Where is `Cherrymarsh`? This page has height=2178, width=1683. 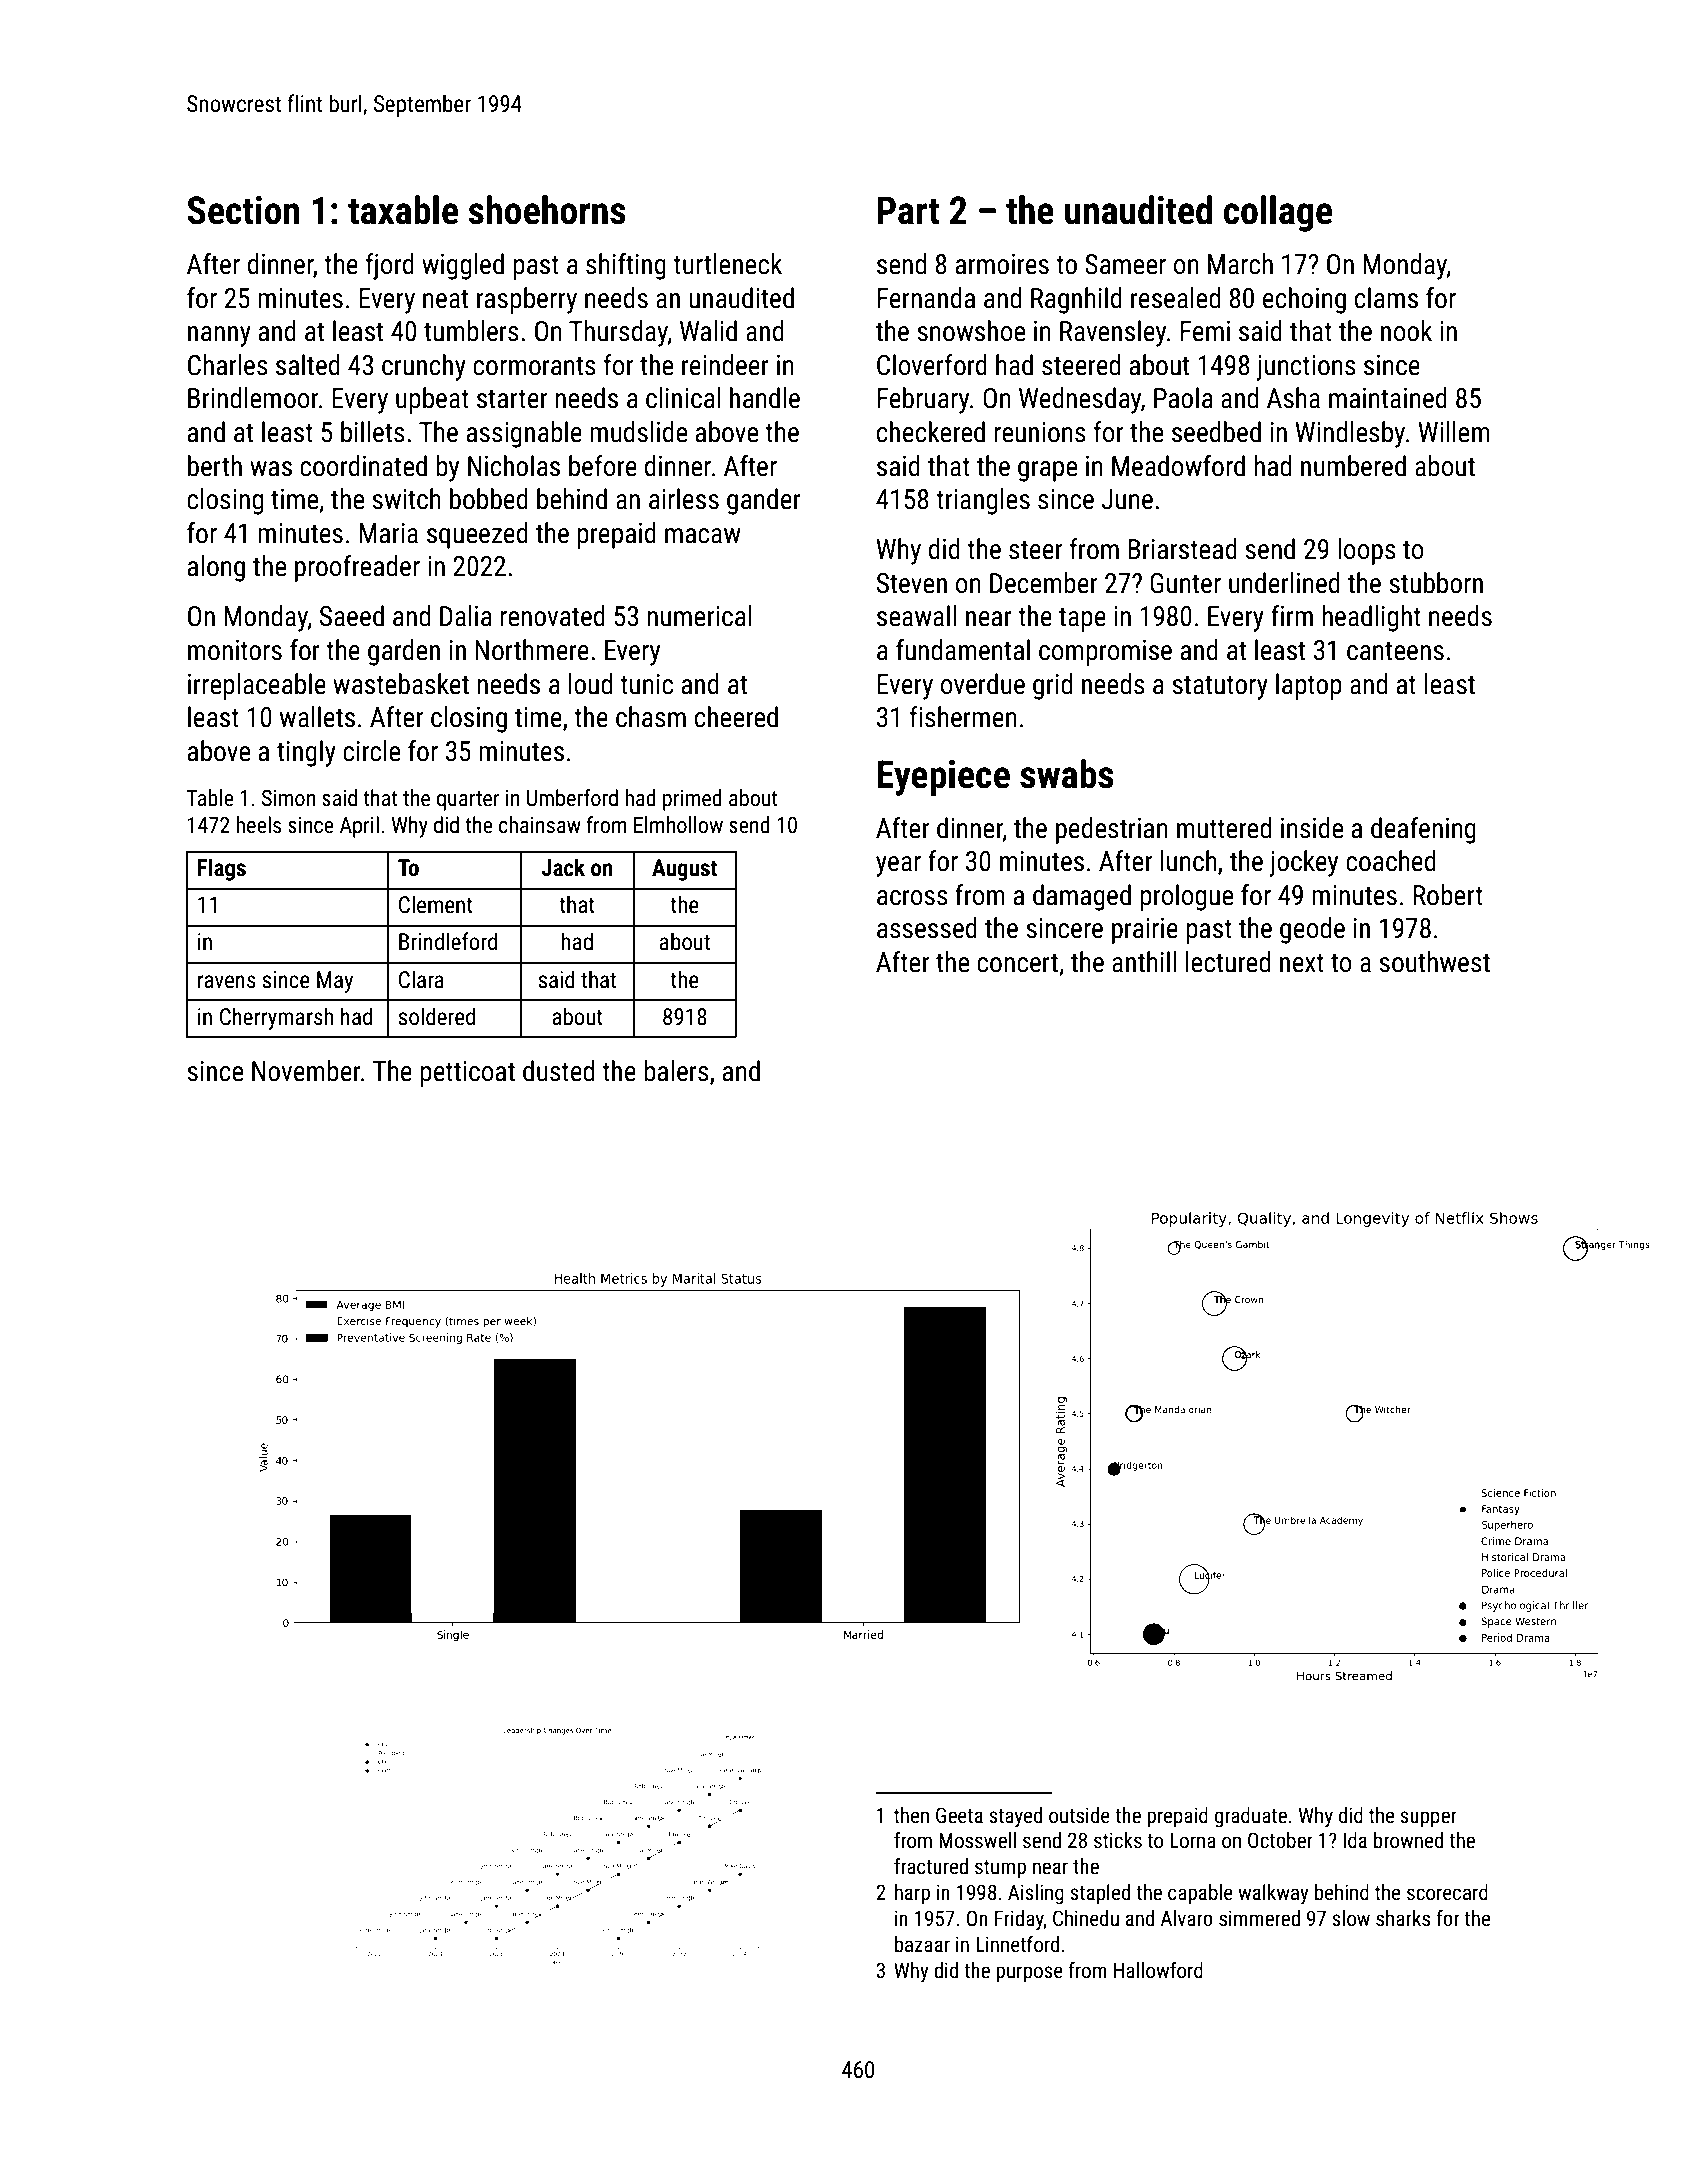
Cherrymarsh is located at coordinates (276, 1018).
